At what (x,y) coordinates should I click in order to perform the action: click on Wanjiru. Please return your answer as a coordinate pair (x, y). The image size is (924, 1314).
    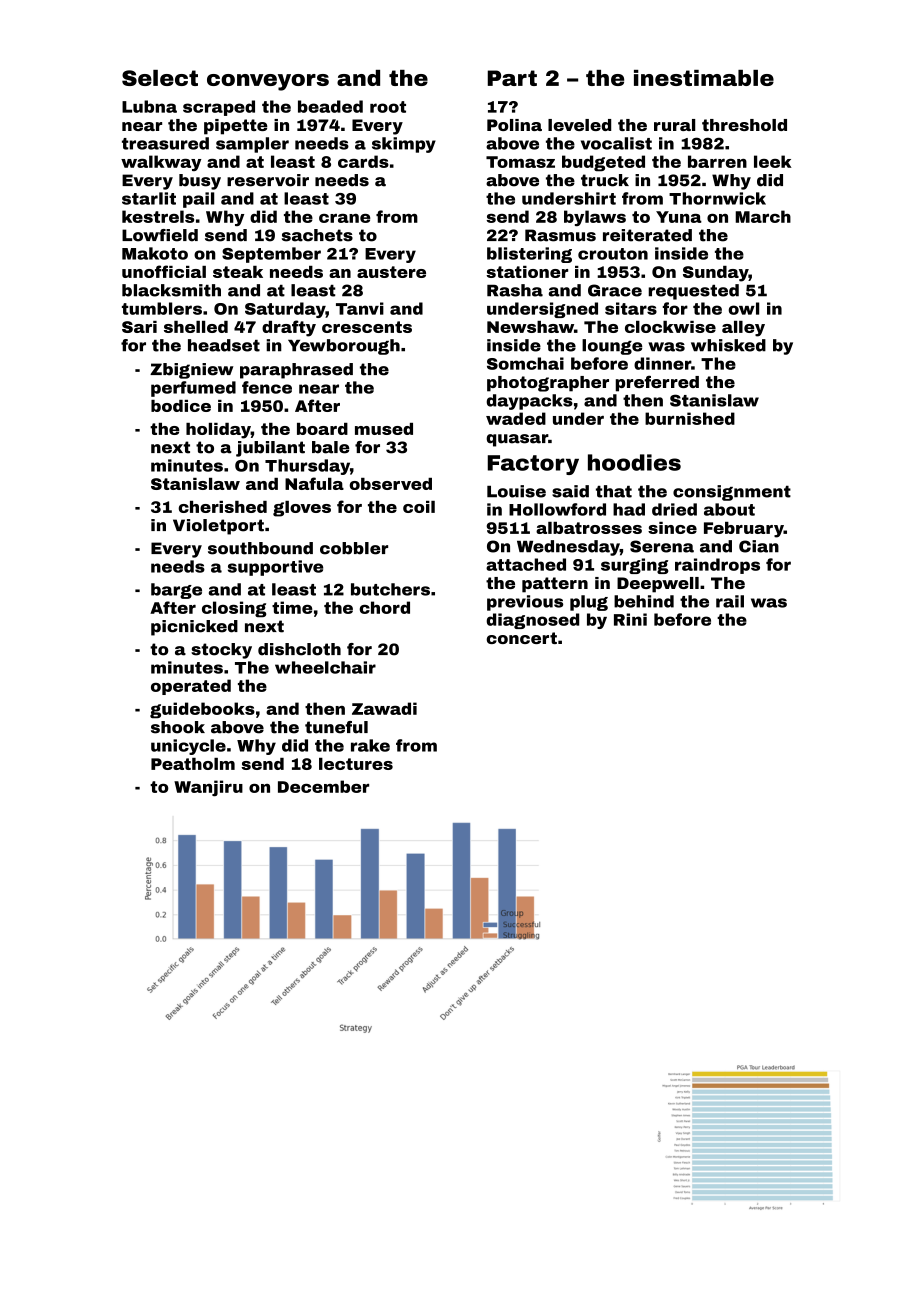
    Looking at the image, I should click on (208, 788).
